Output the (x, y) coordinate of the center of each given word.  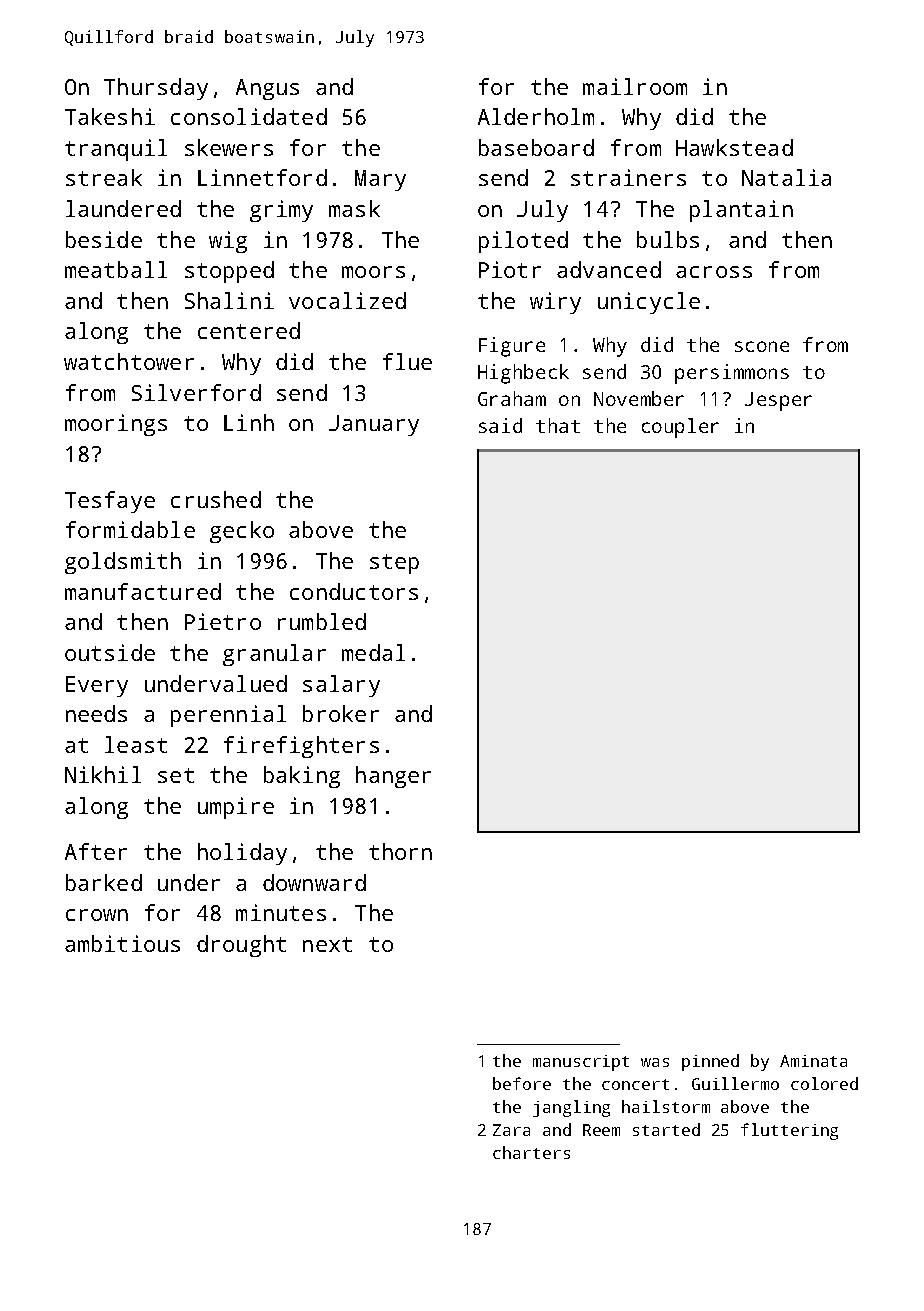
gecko (242, 532)
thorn (400, 851)
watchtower (129, 361)
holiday (242, 854)
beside (104, 239)
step (394, 564)
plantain (741, 211)
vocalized (347, 300)
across (714, 272)
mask (354, 208)
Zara (511, 1130)
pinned (710, 1062)
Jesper (778, 401)
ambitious (122, 943)
